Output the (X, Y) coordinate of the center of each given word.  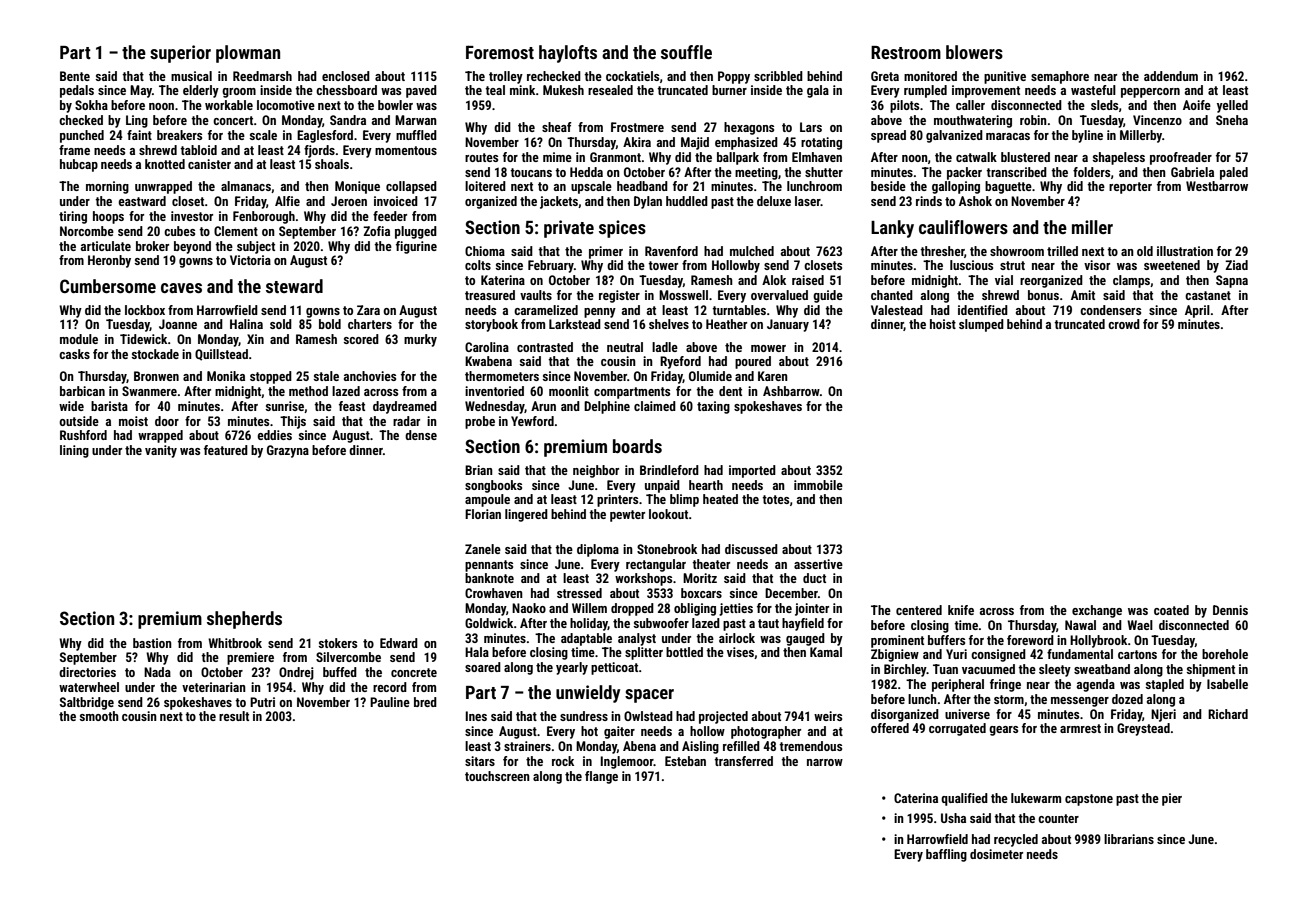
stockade (155, 354)
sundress (584, 716)
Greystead (1143, 729)
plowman (248, 54)
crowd (1124, 324)
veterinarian (214, 687)
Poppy (734, 77)
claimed (655, 406)
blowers (974, 52)
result (234, 716)
